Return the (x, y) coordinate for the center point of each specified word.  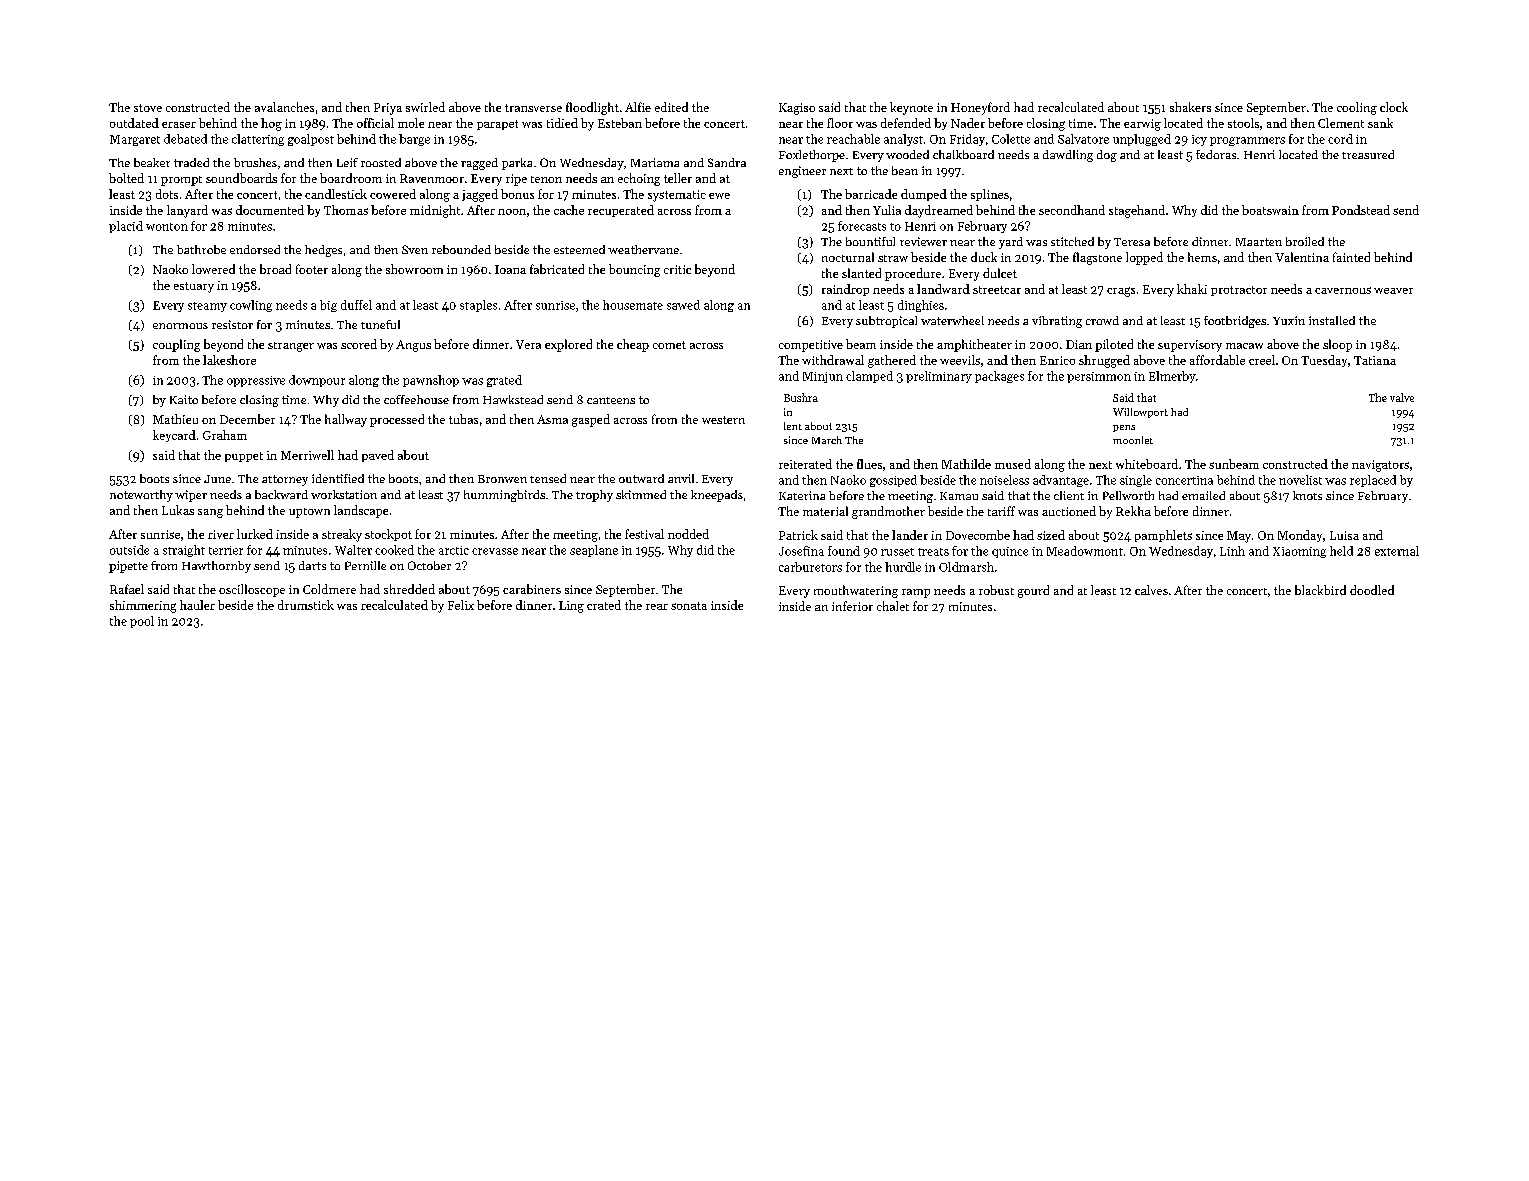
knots (1307, 495)
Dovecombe (978, 535)
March (827, 440)
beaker (152, 162)
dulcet (1000, 273)
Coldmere (329, 589)
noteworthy (141, 496)
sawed (683, 305)
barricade (871, 194)
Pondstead (1361, 210)
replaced (1373, 481)
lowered (213, 269)
